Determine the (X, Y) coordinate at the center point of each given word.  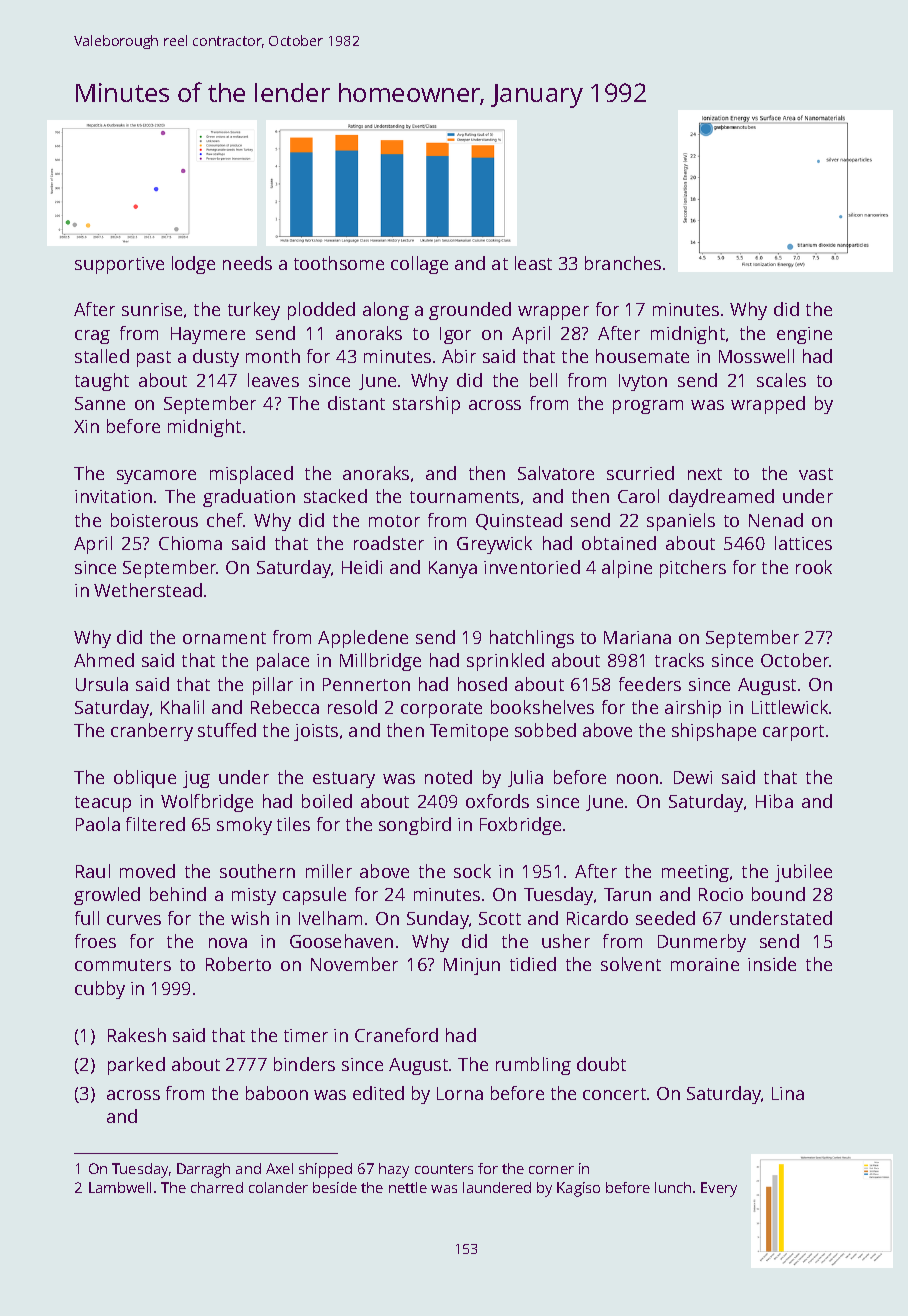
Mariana (637, 637)
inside (772, 964)
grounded (470, 311)
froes (95, 941)
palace (283, 662)
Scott (500, 918)
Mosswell (756, 356)
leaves (273, 380)
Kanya (453, 569)
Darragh (203, 1170)
